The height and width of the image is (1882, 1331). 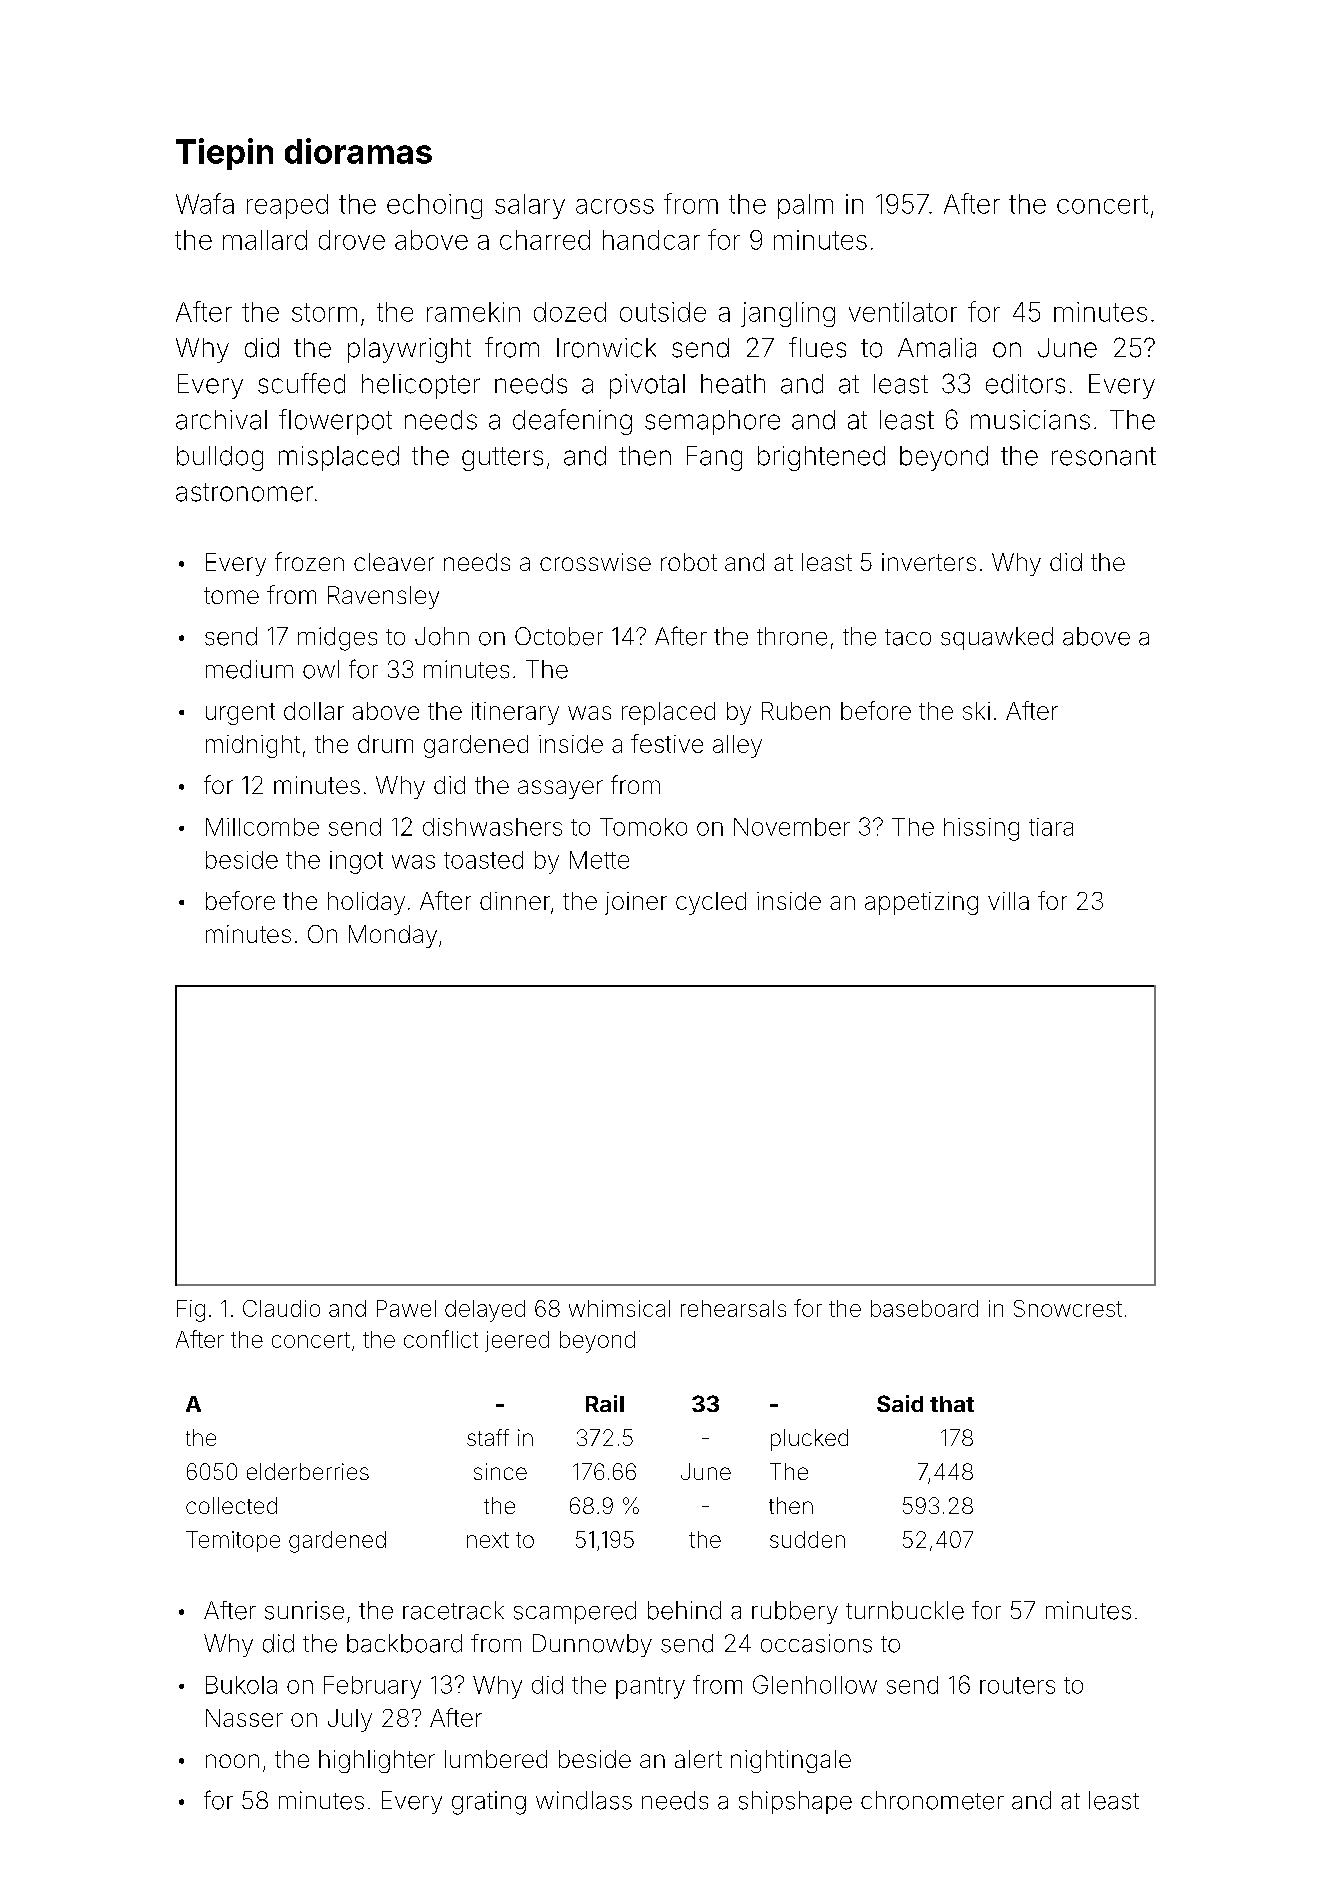 What do you see at coordinates (932, 1800) in the image?
I see `chronometer` at bounding box center [932, 1800].
